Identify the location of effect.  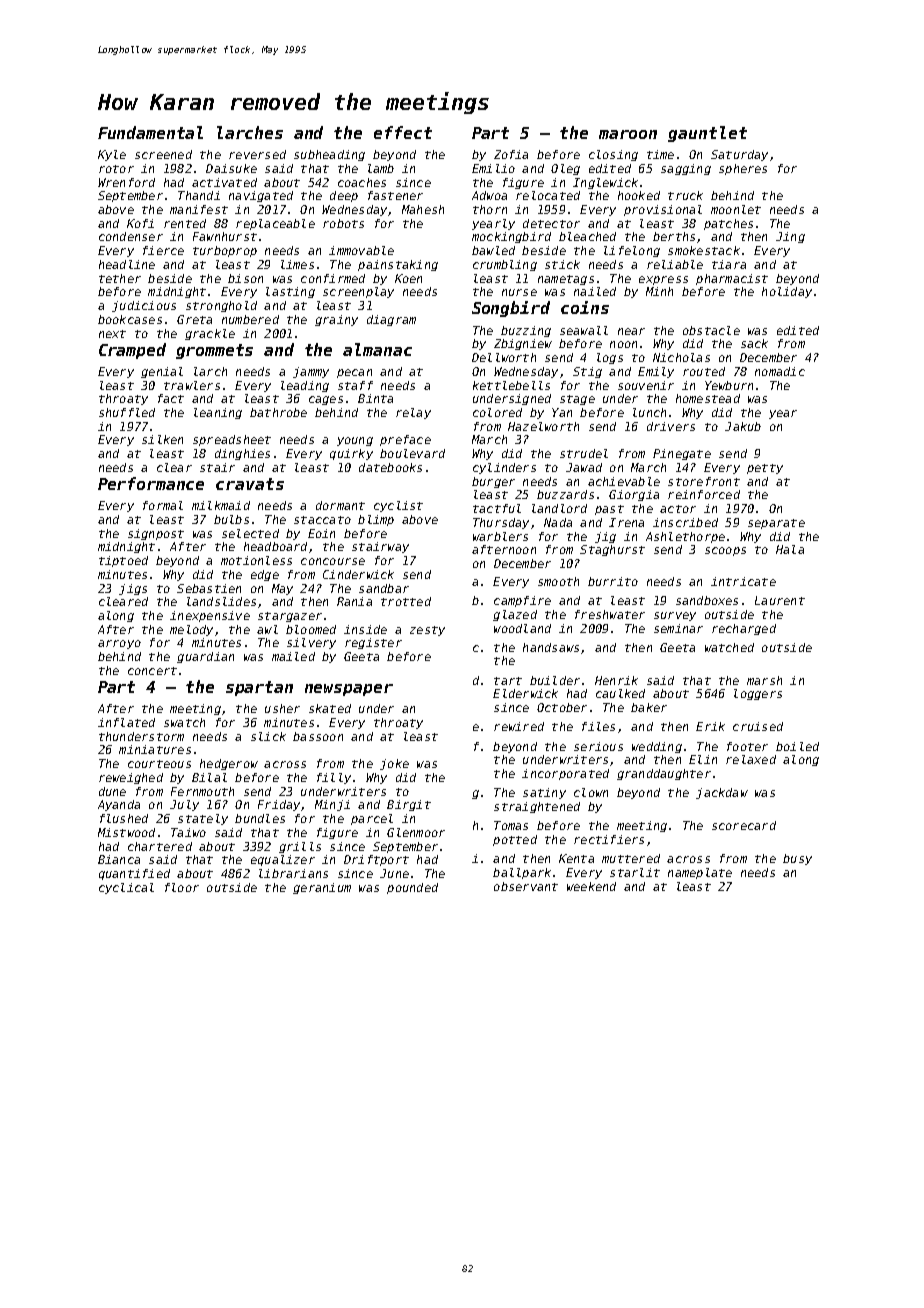
(403, 132).
